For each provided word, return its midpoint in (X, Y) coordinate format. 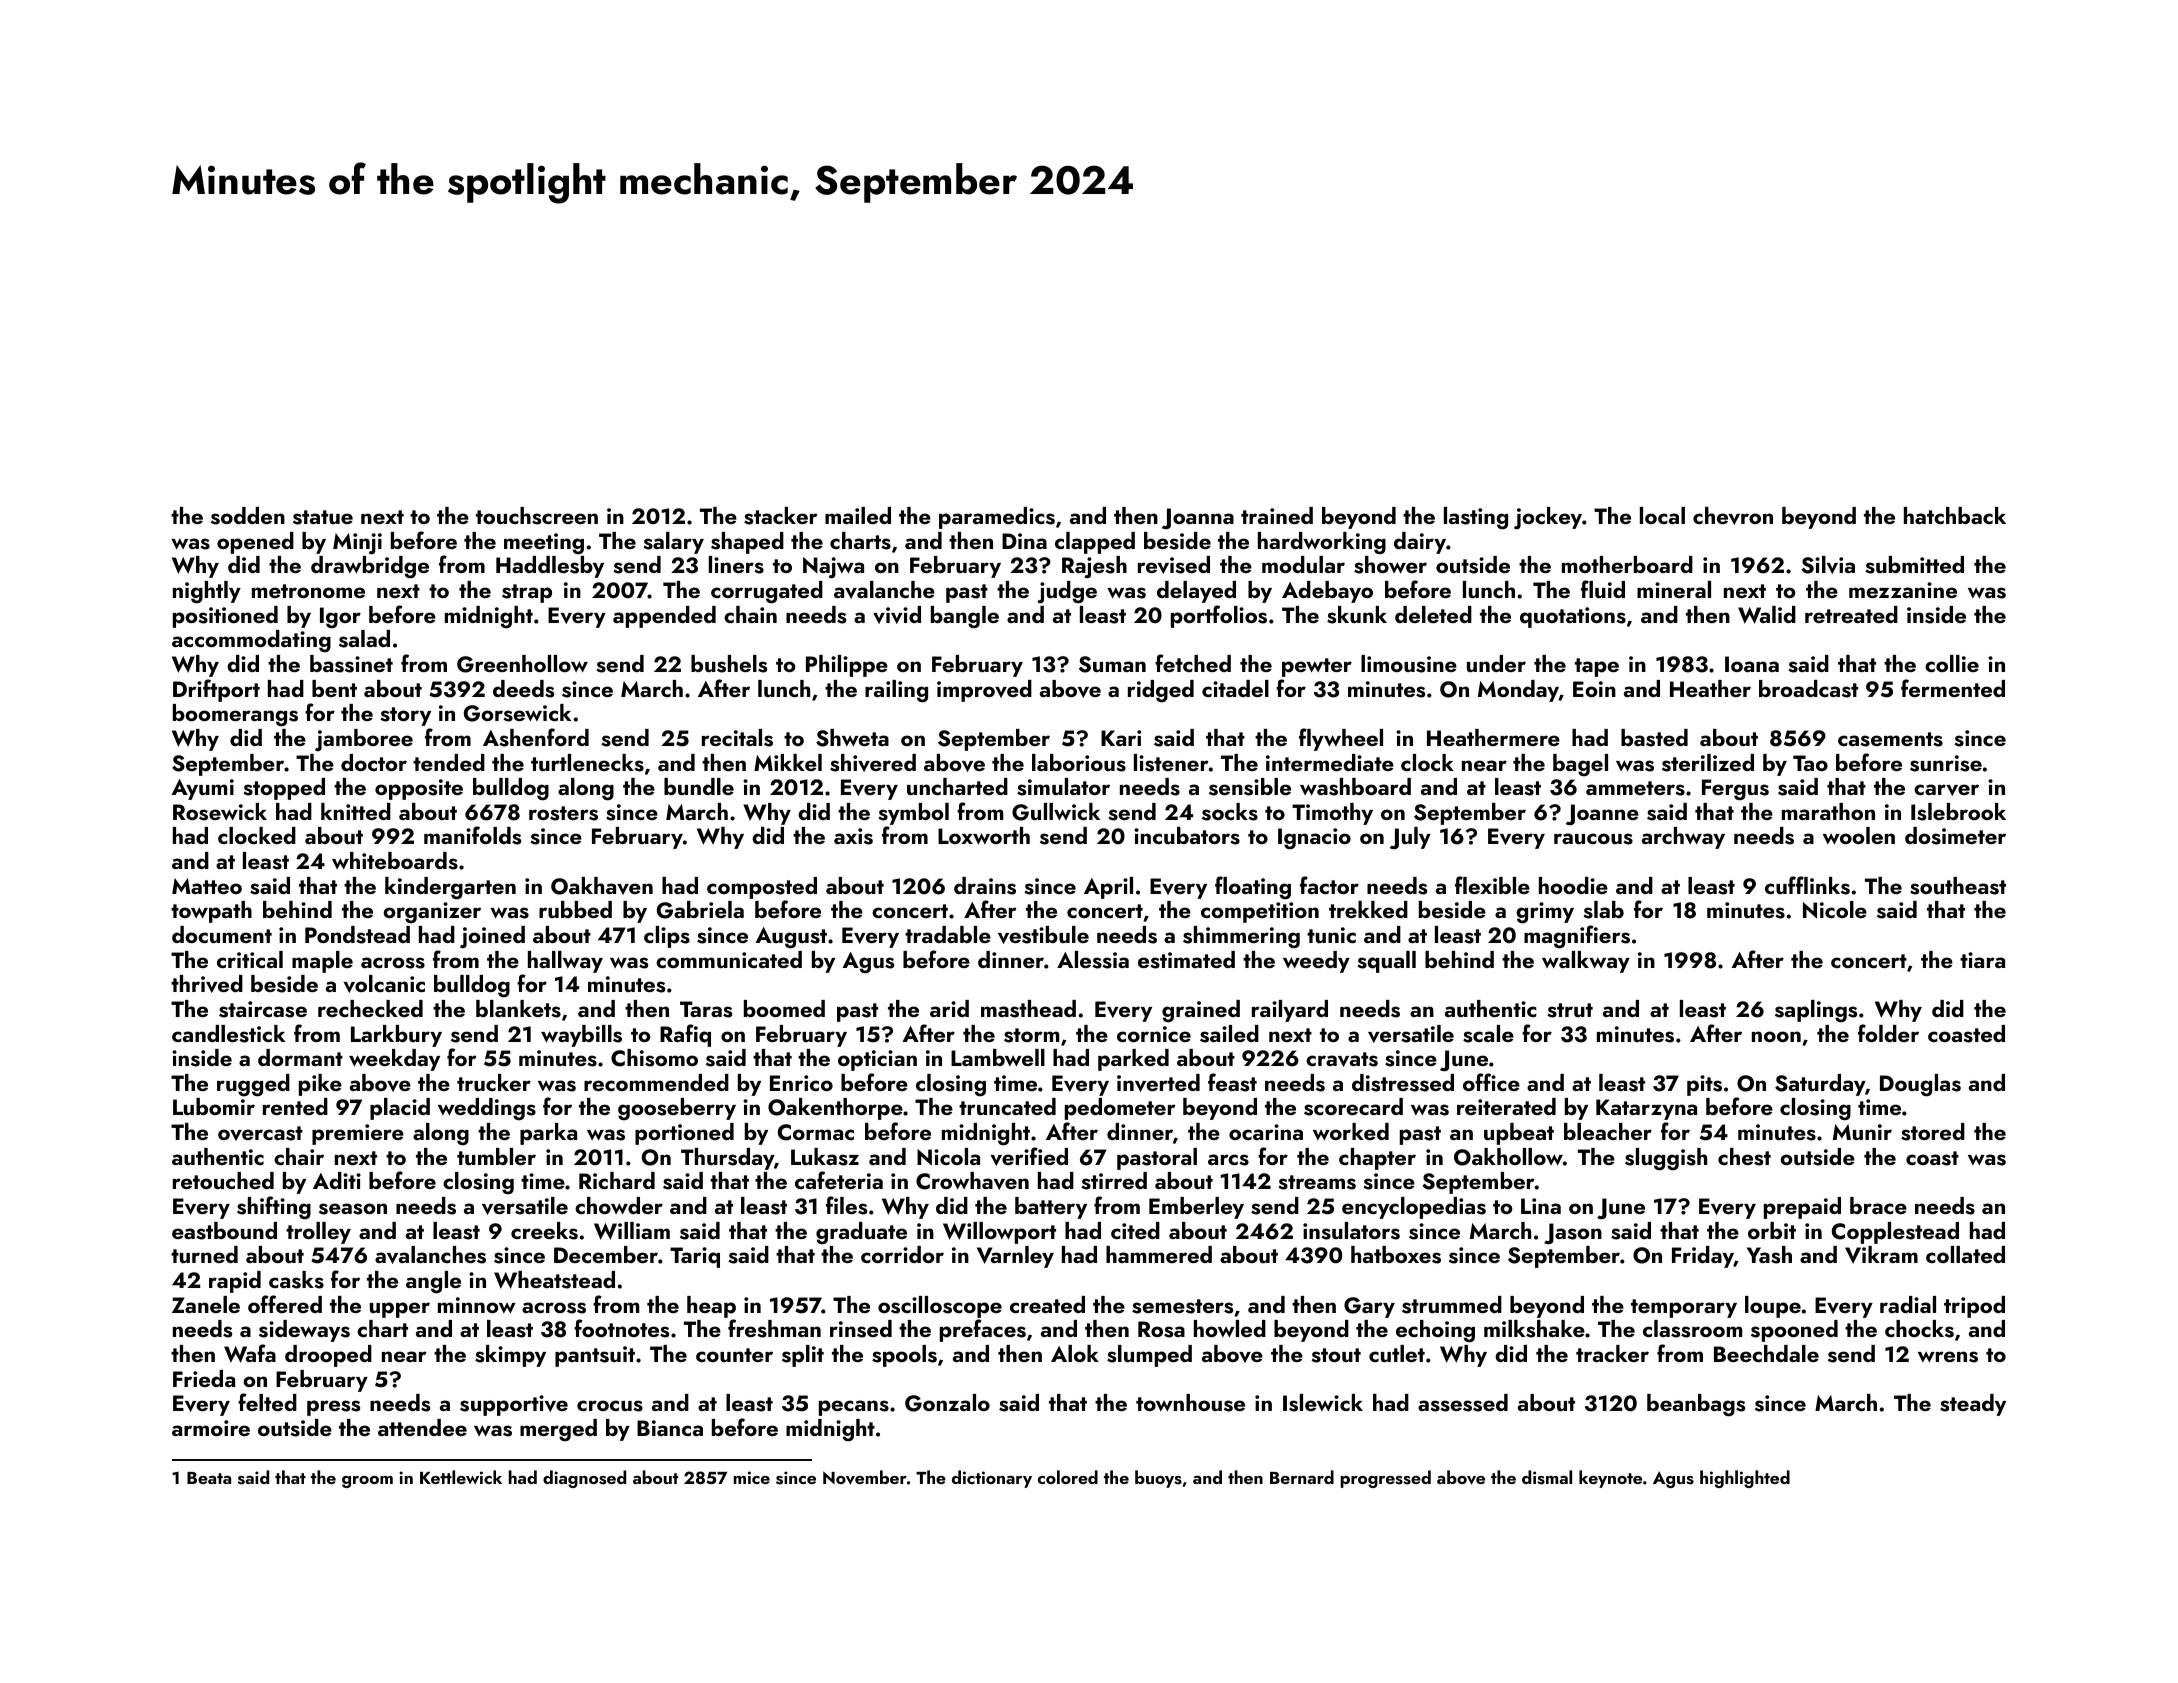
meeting (544, 544)
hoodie (1573, 885)
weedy (1316, 962)
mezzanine (1903, 590)
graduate (861, 1233)
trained (1277, 515)
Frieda (204, 1378)
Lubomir (214, 1106)
